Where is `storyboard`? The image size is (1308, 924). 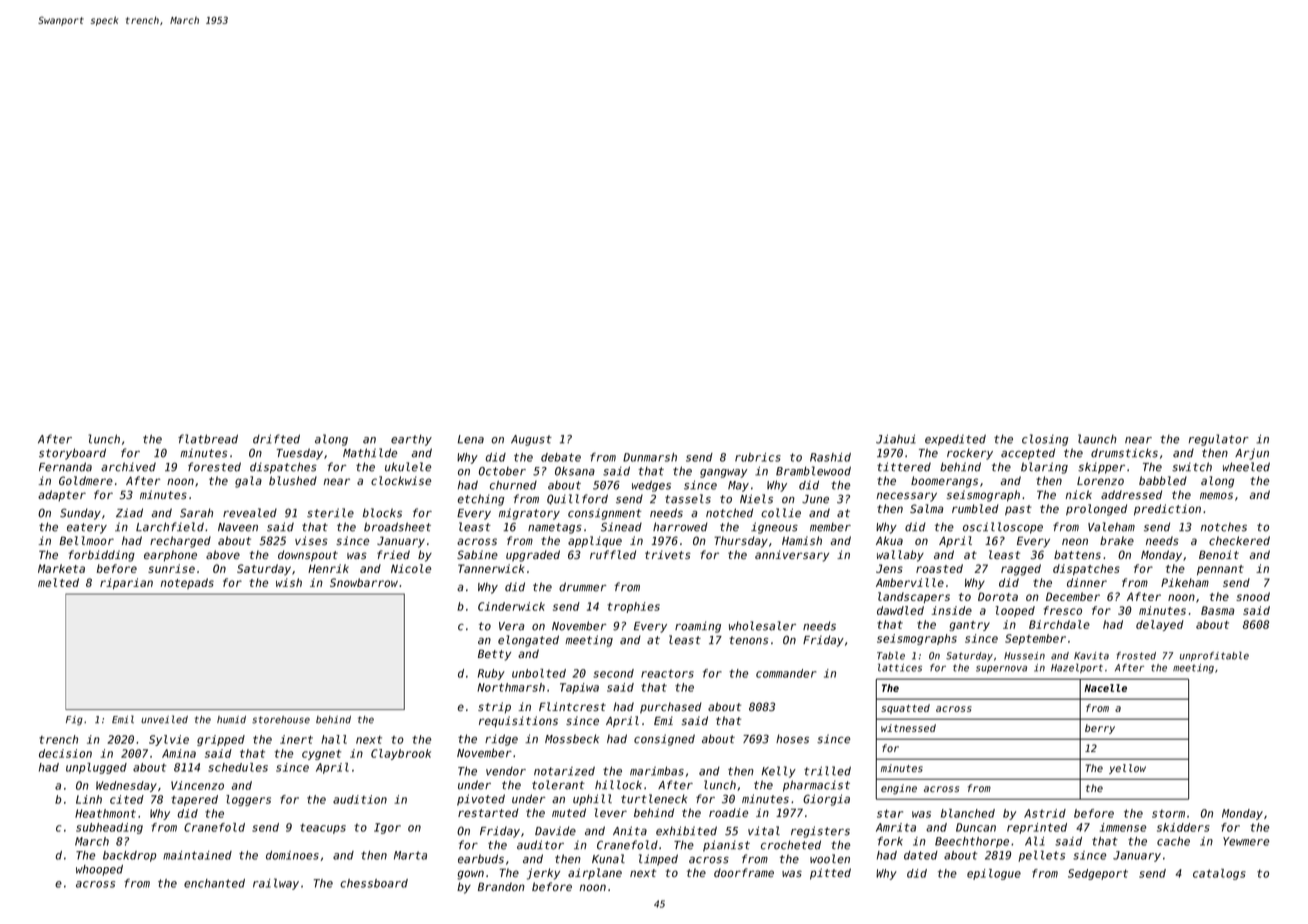
storyboard is located at coordinates (72, 454).
